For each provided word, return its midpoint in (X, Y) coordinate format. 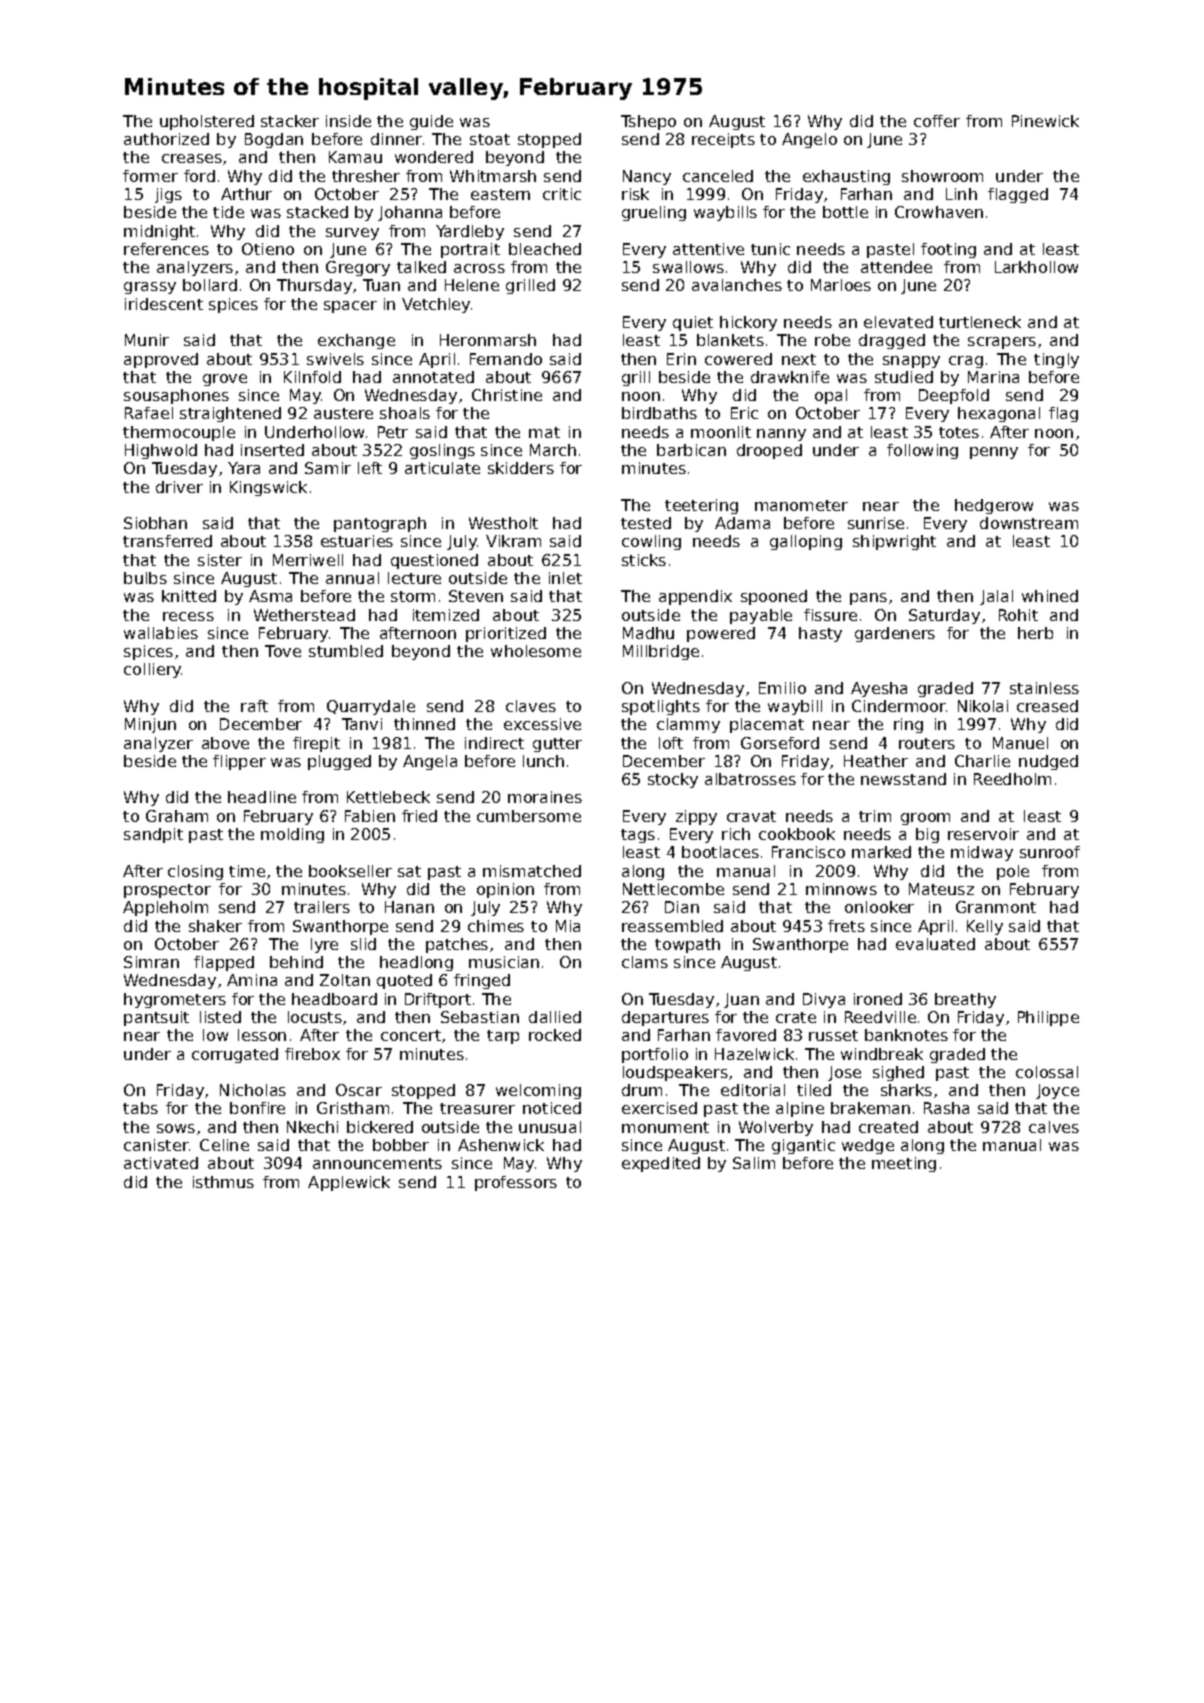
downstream (1029, 523)
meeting (904, 1164)
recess (188, 616)
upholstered (207, 122)
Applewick (349, 1183)
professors (516, 1183)
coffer (937, 121)
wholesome (536, 651)
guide (431, 122)
